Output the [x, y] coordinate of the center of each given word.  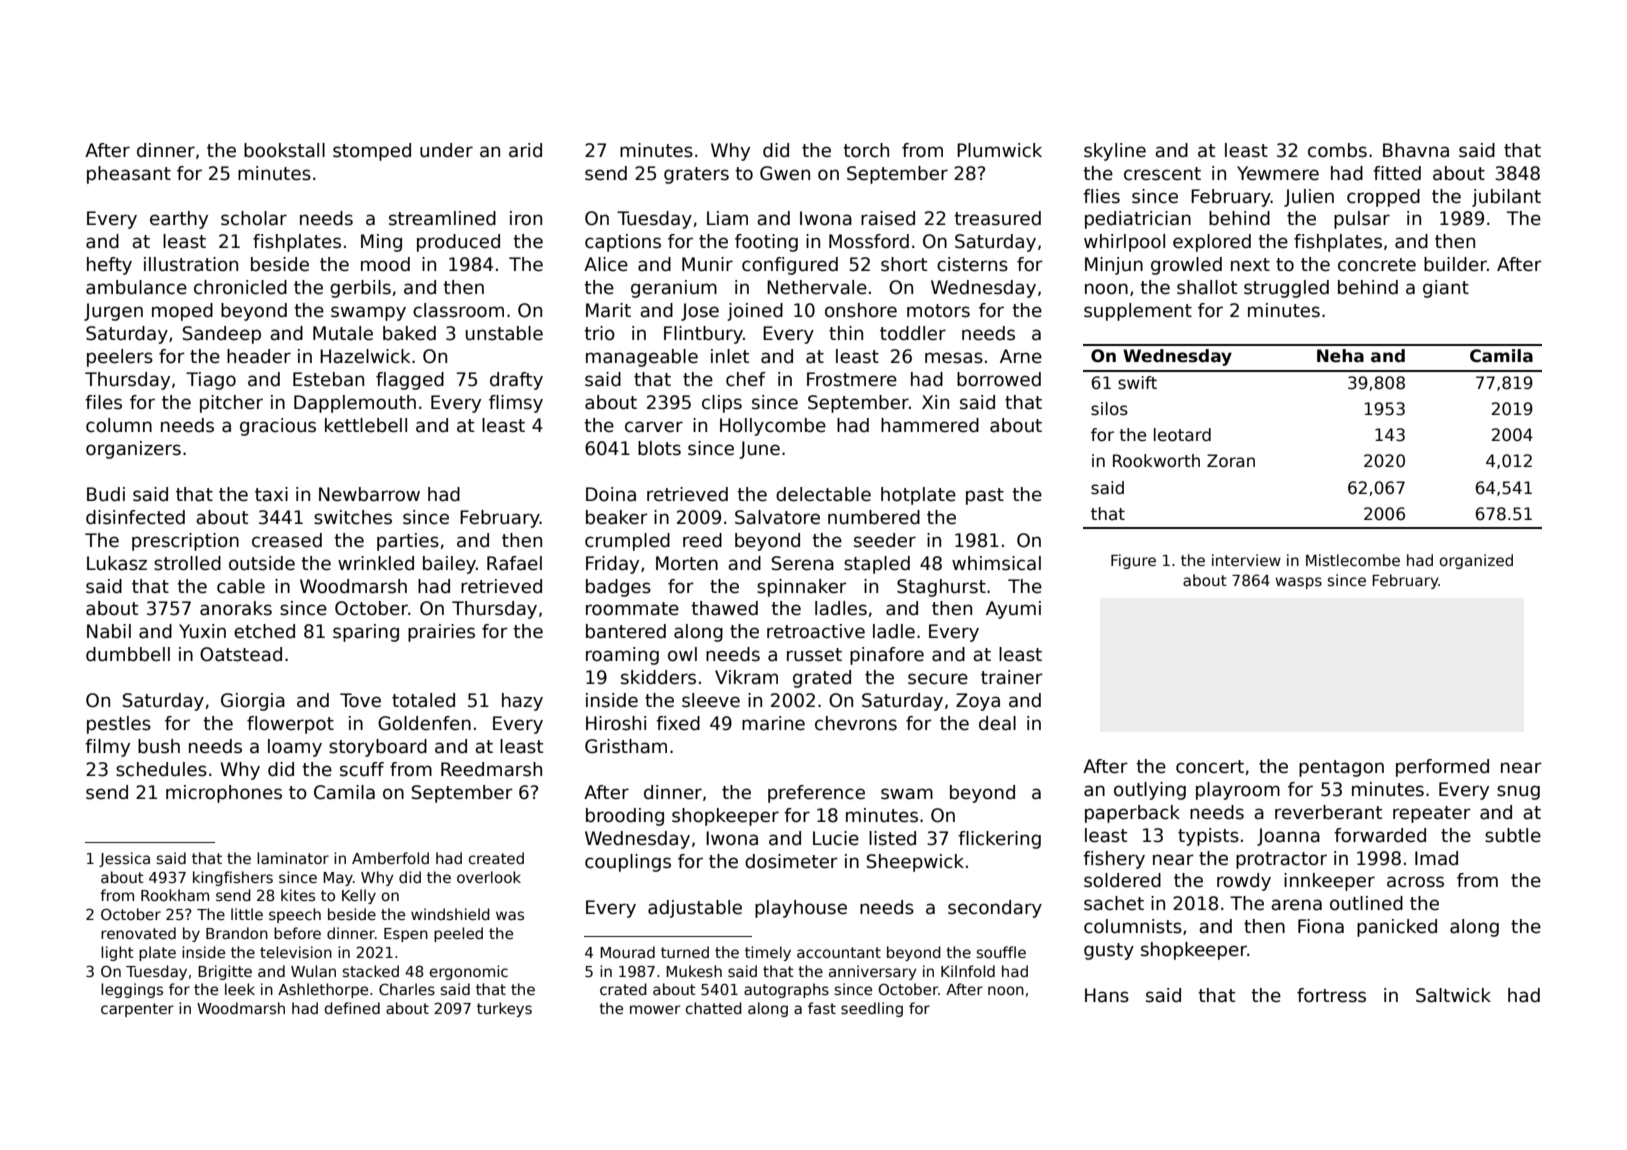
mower [655, 1009]
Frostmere [852, 379]
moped [182, 312]
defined [352, 1008]
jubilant [1506, 198]
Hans [1107, 995]
